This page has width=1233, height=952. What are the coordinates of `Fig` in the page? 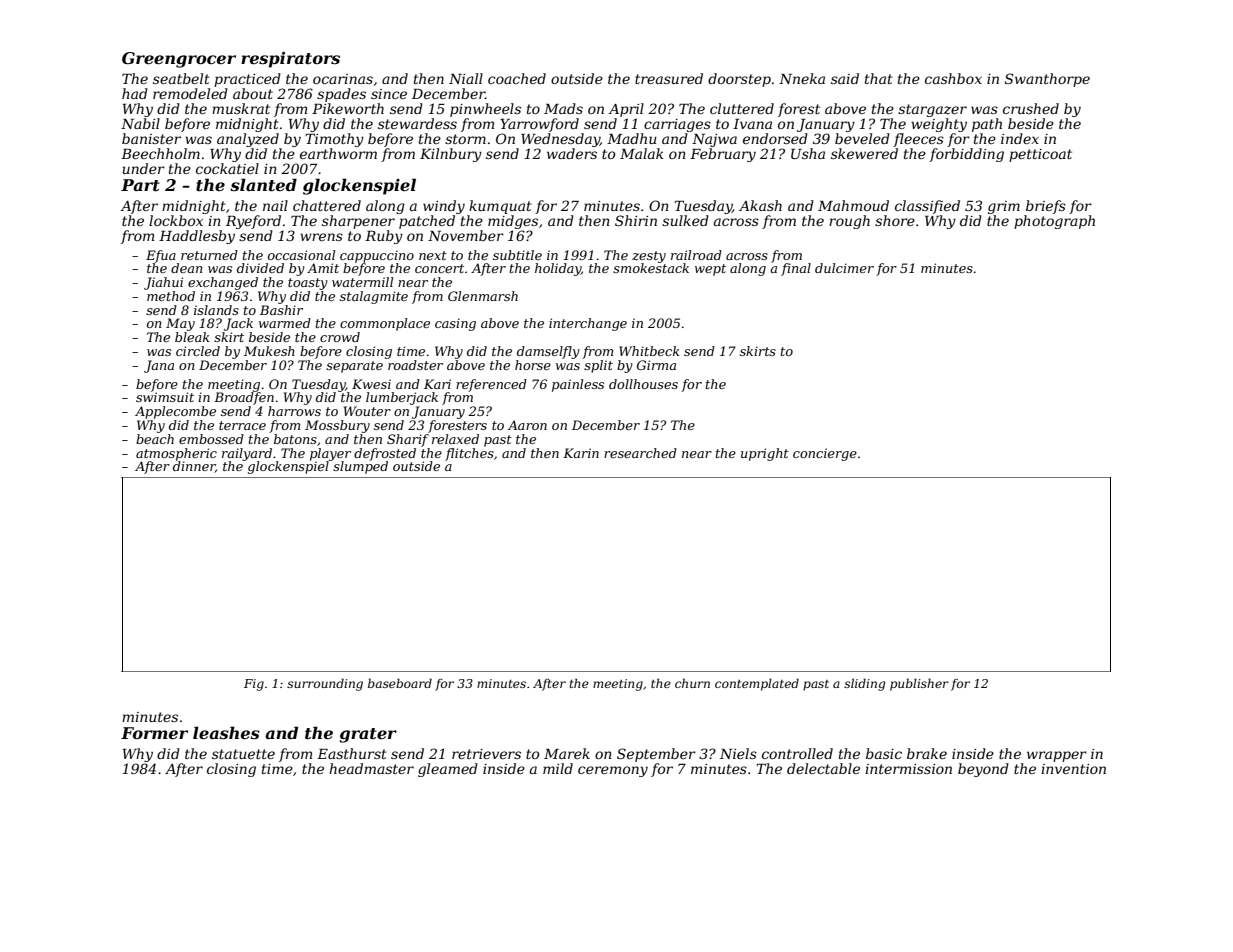 It's located at (254, 685).
